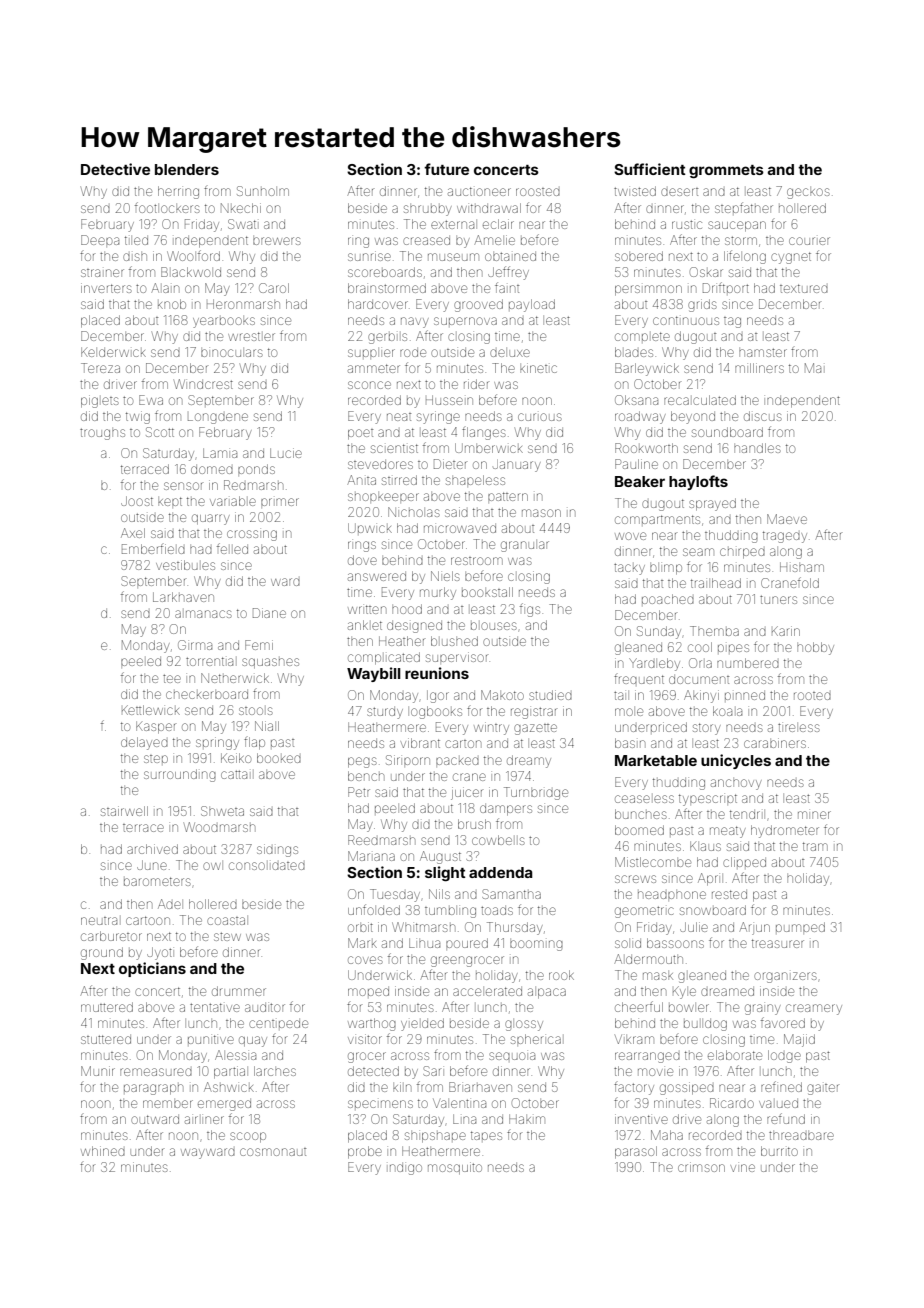 The image size is (924, 1308). I want to click on rode, so click(413, 352).
